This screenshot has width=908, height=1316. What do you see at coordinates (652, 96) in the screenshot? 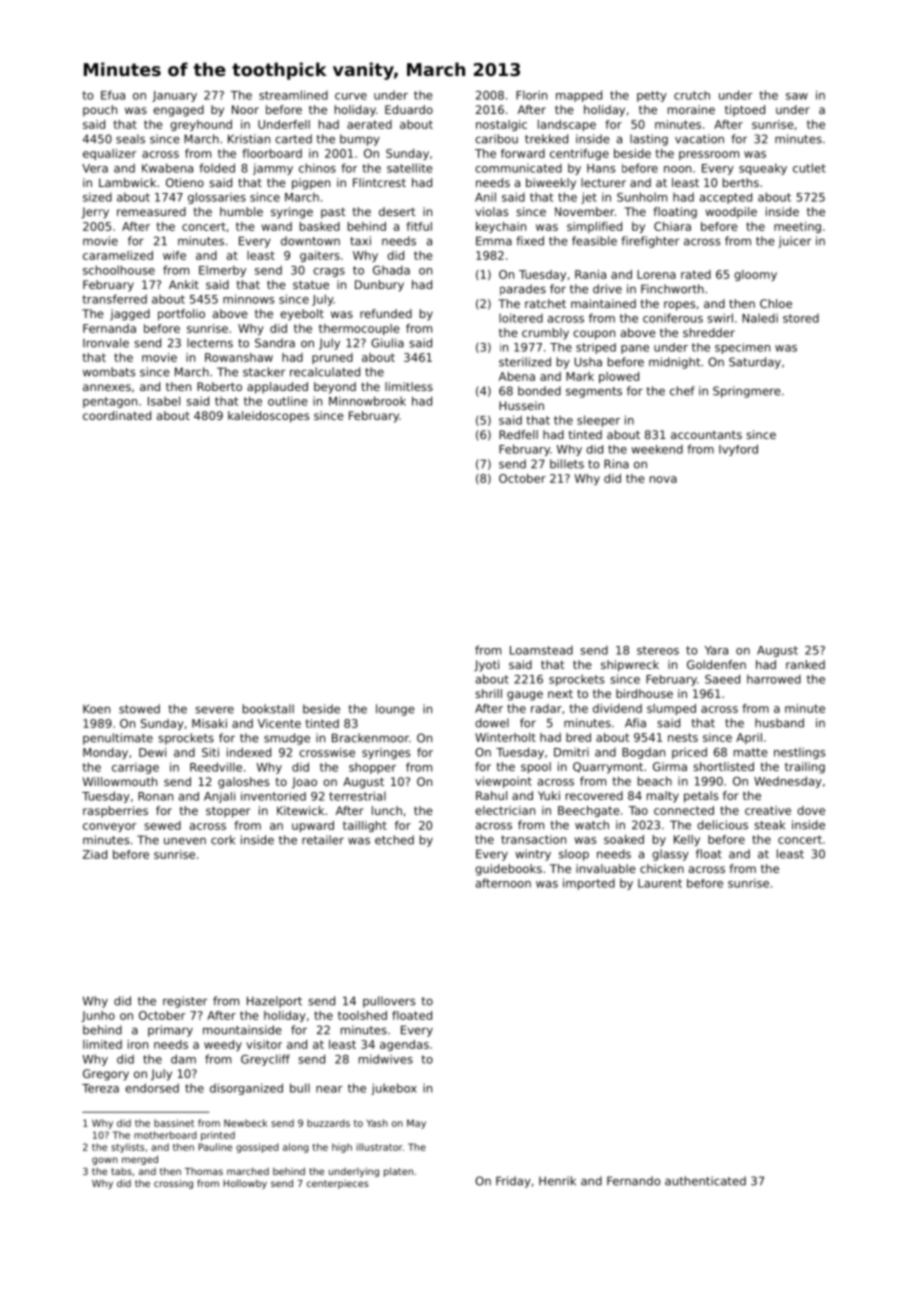
I see `petty` at bounding box center [652, 96].
